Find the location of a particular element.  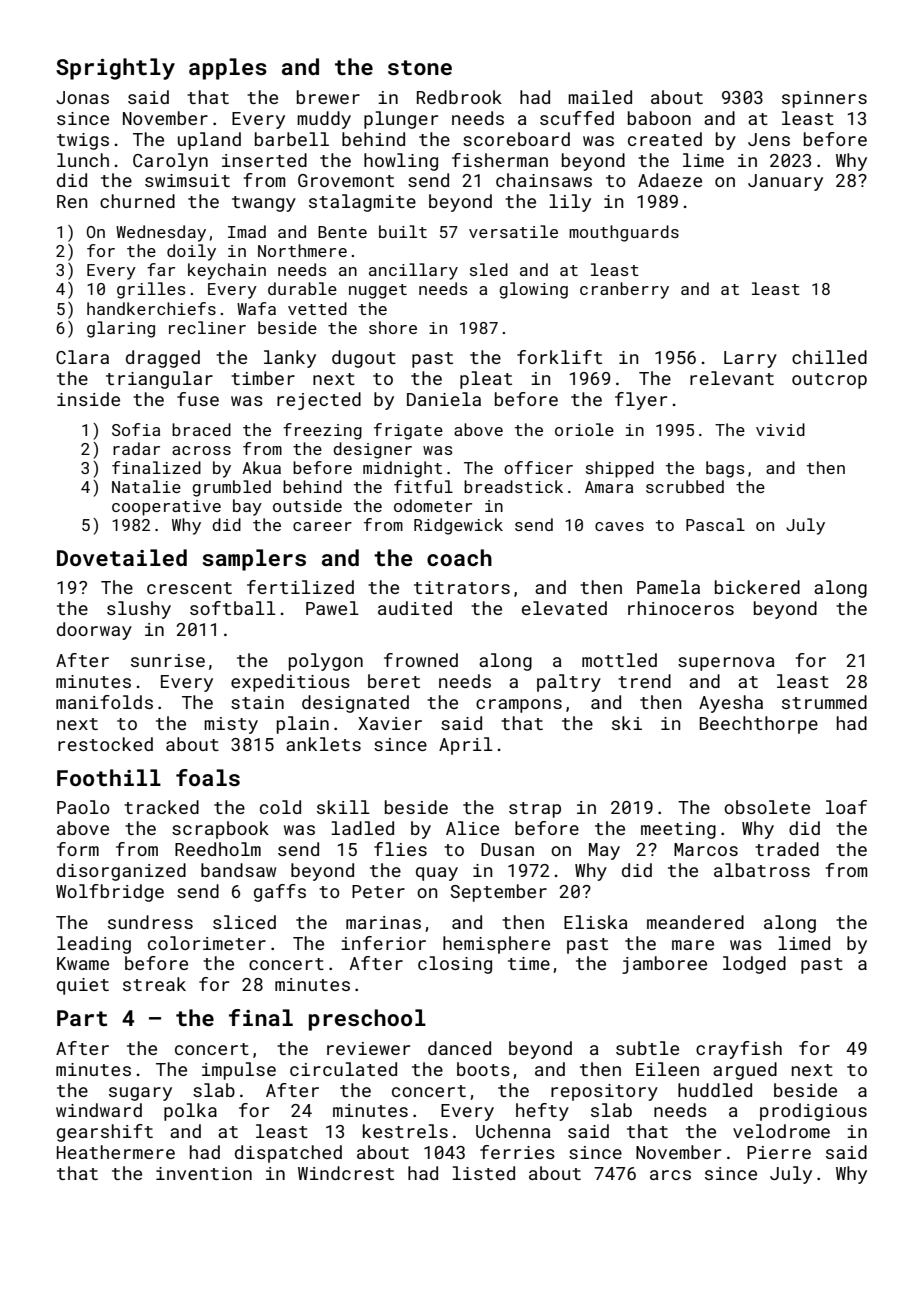

ferries is located at coordinates (517, 1152).
